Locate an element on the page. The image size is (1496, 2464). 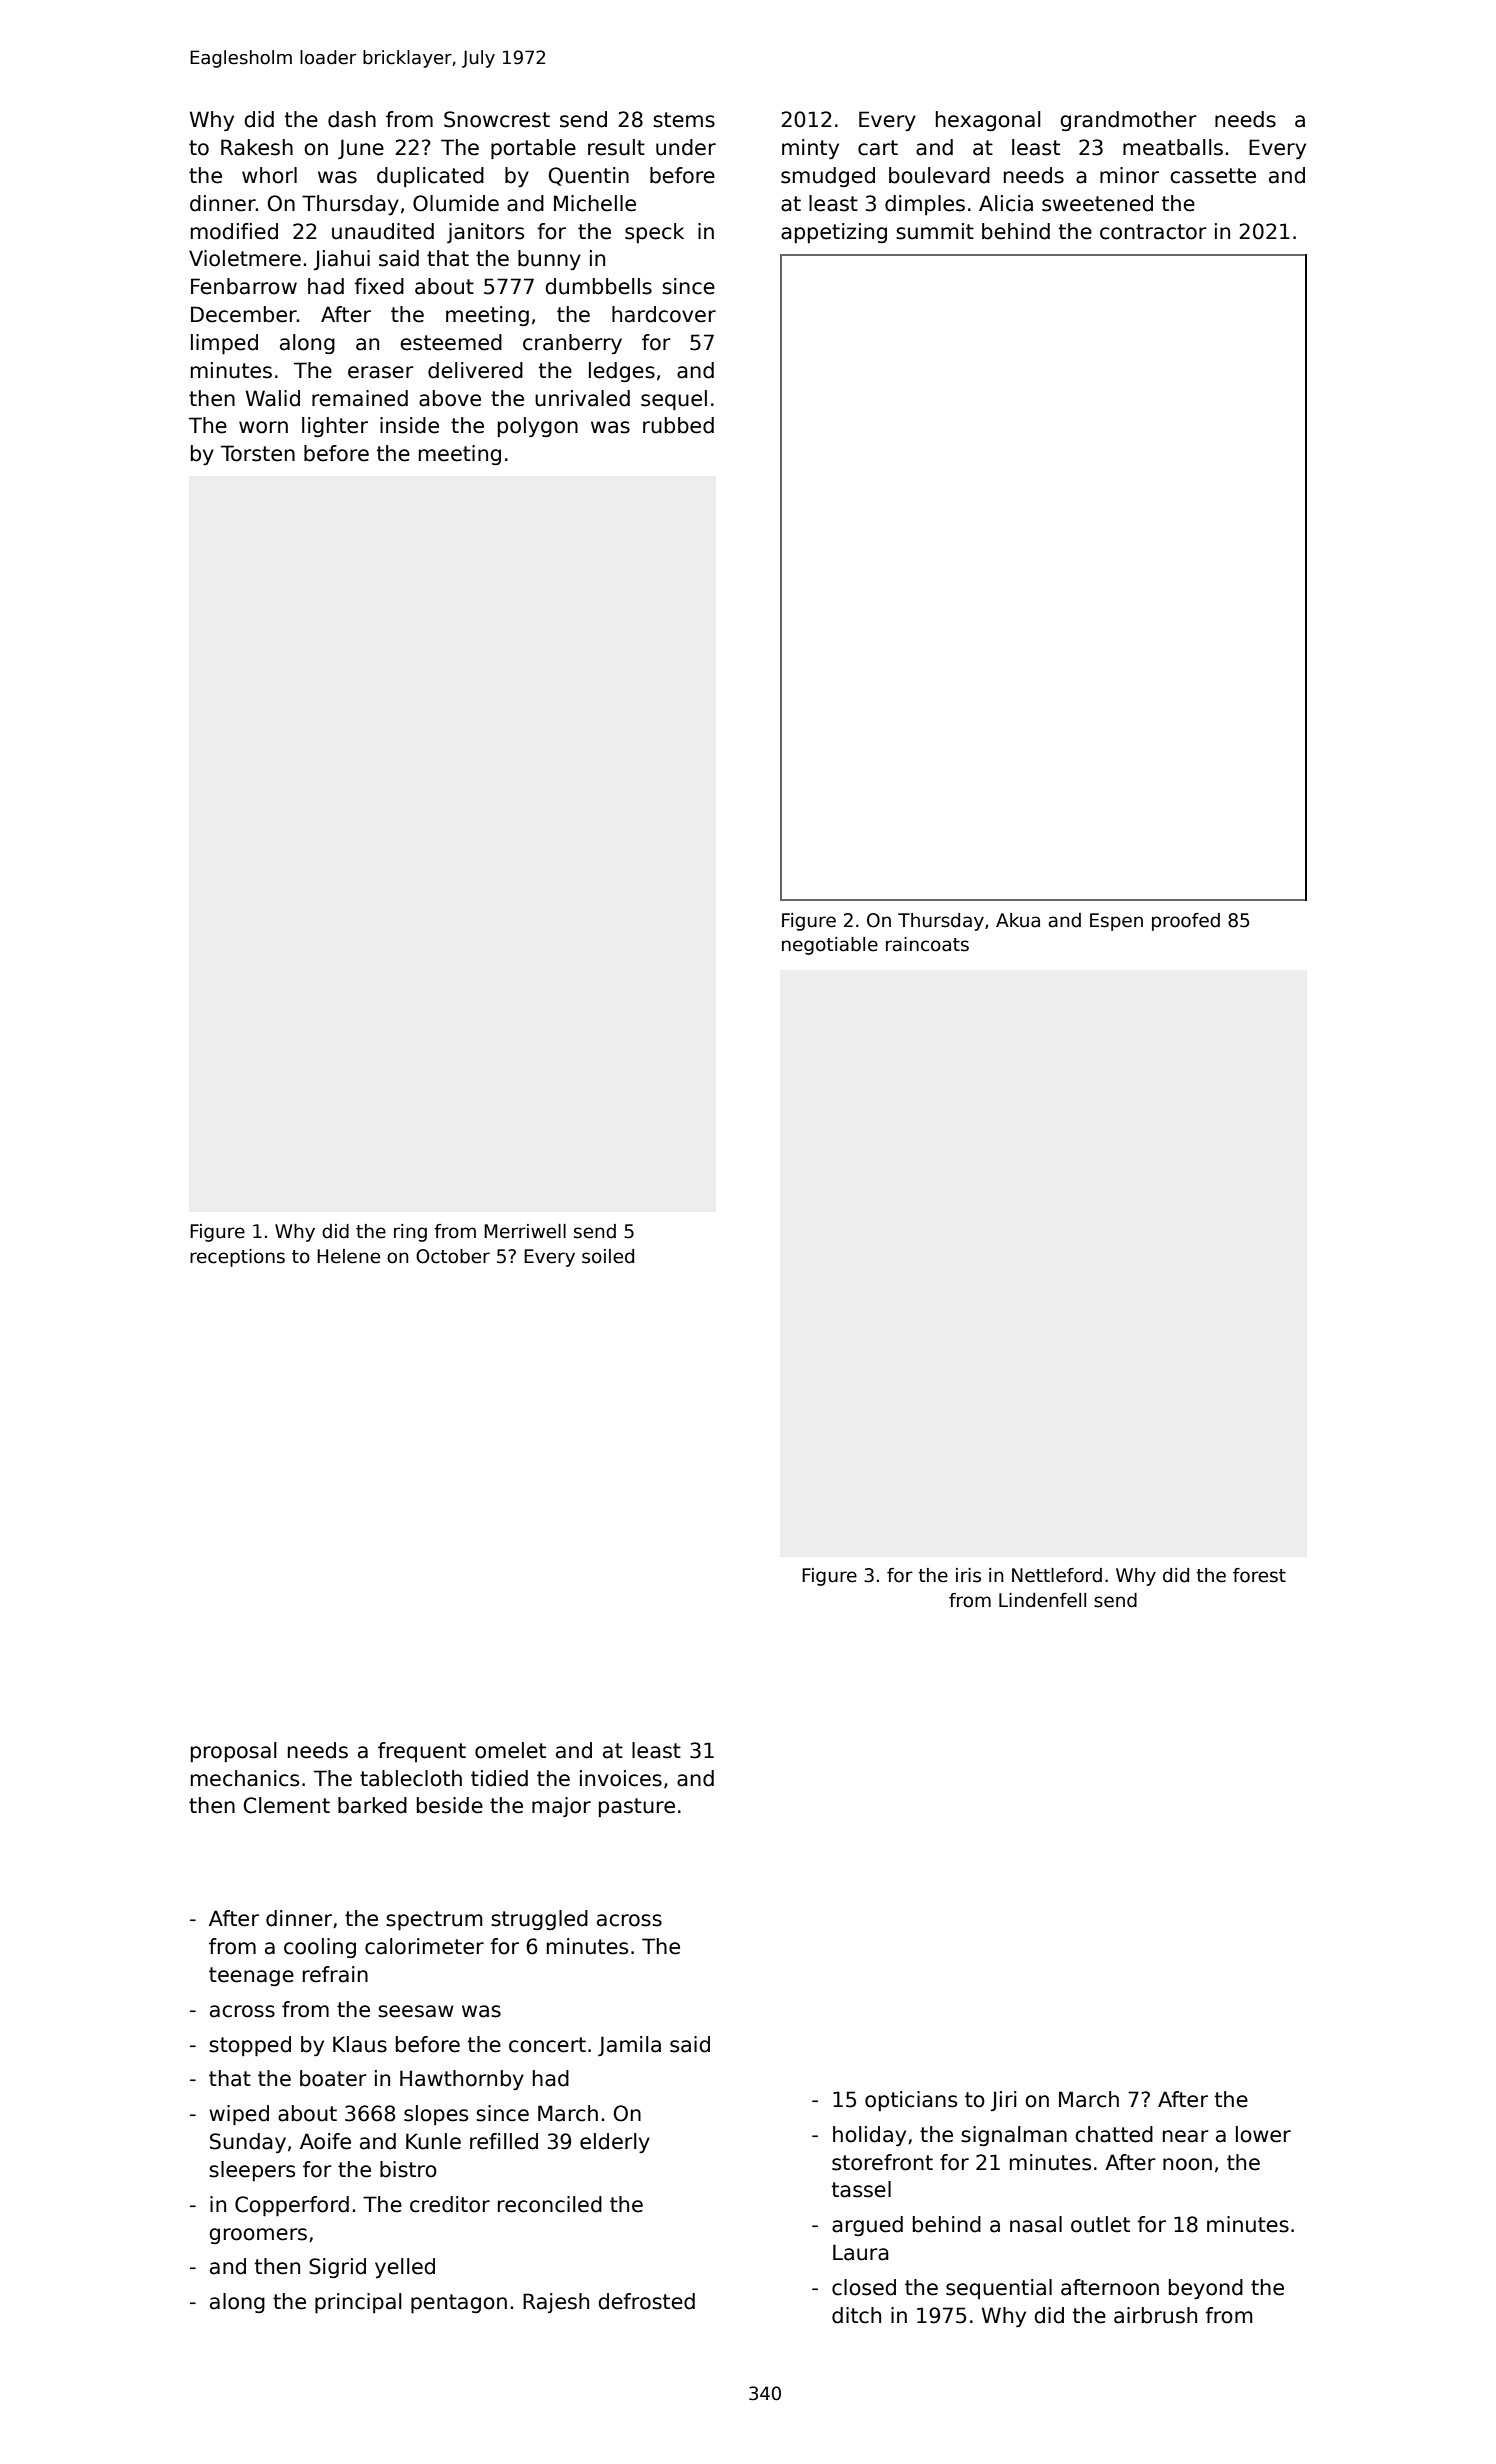
Aoife is located at coordinates (325, 2141).
